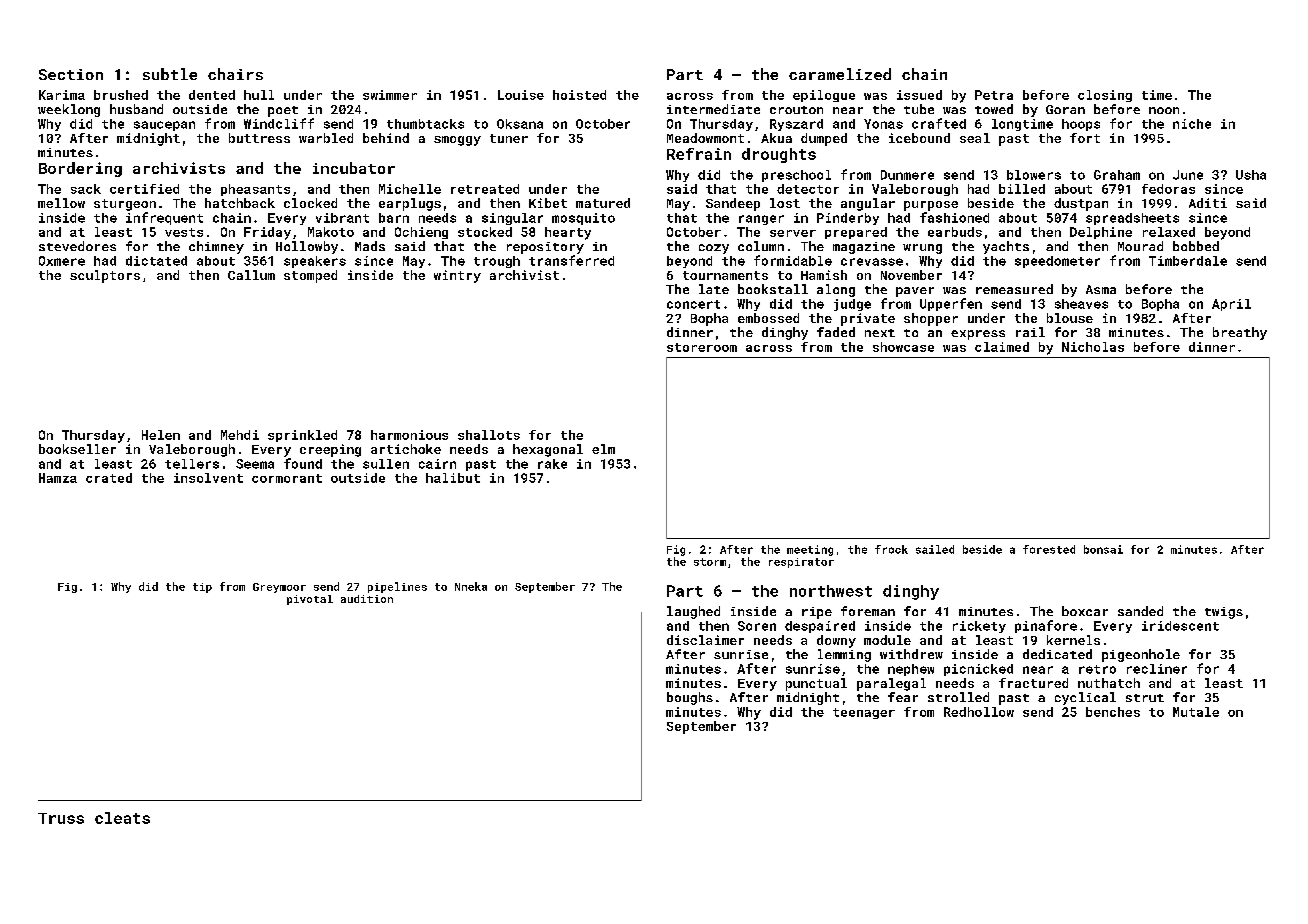 This screenshot has width=1308, height=924. I want to click on teenager, so click(864, 713).
